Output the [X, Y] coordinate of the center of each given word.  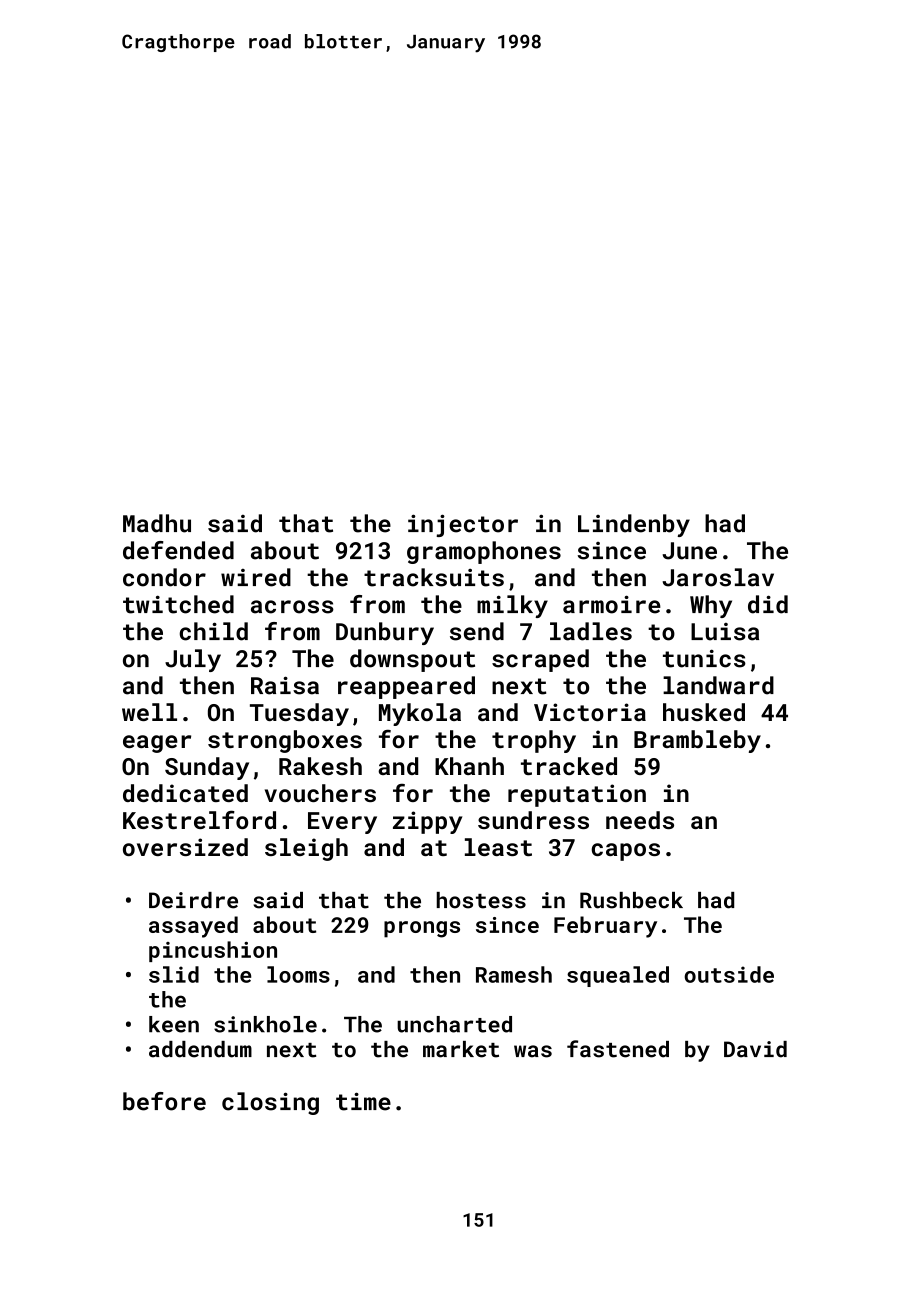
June [689, 551]
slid [174, 974]
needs [640, 820]
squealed [618, 976]
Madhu [157, 523]
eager [157, 744]
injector [463, 525]
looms [298, 974]
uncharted [454, 1024]
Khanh [469, 766]
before [164, 1101]
